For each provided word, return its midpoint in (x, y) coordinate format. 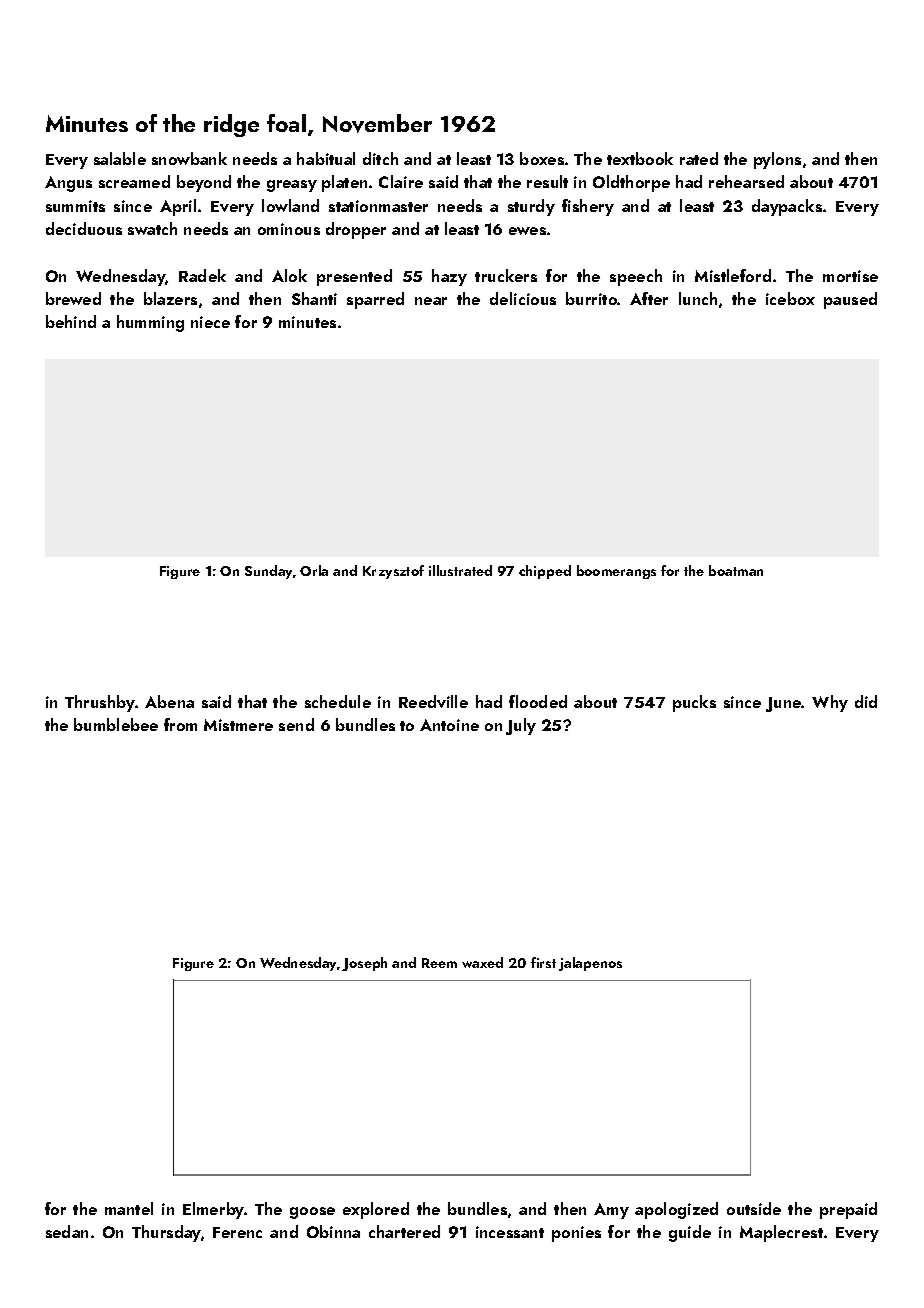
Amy (611, 1211)
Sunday (268, 572)
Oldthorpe (631, 183)
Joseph (364, 964)
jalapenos (590, 964)
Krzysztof (393, 572)
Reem (439, 963)
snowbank (189, 158)
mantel (129, 1208)
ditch (380, 158)
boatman (736, 570)
